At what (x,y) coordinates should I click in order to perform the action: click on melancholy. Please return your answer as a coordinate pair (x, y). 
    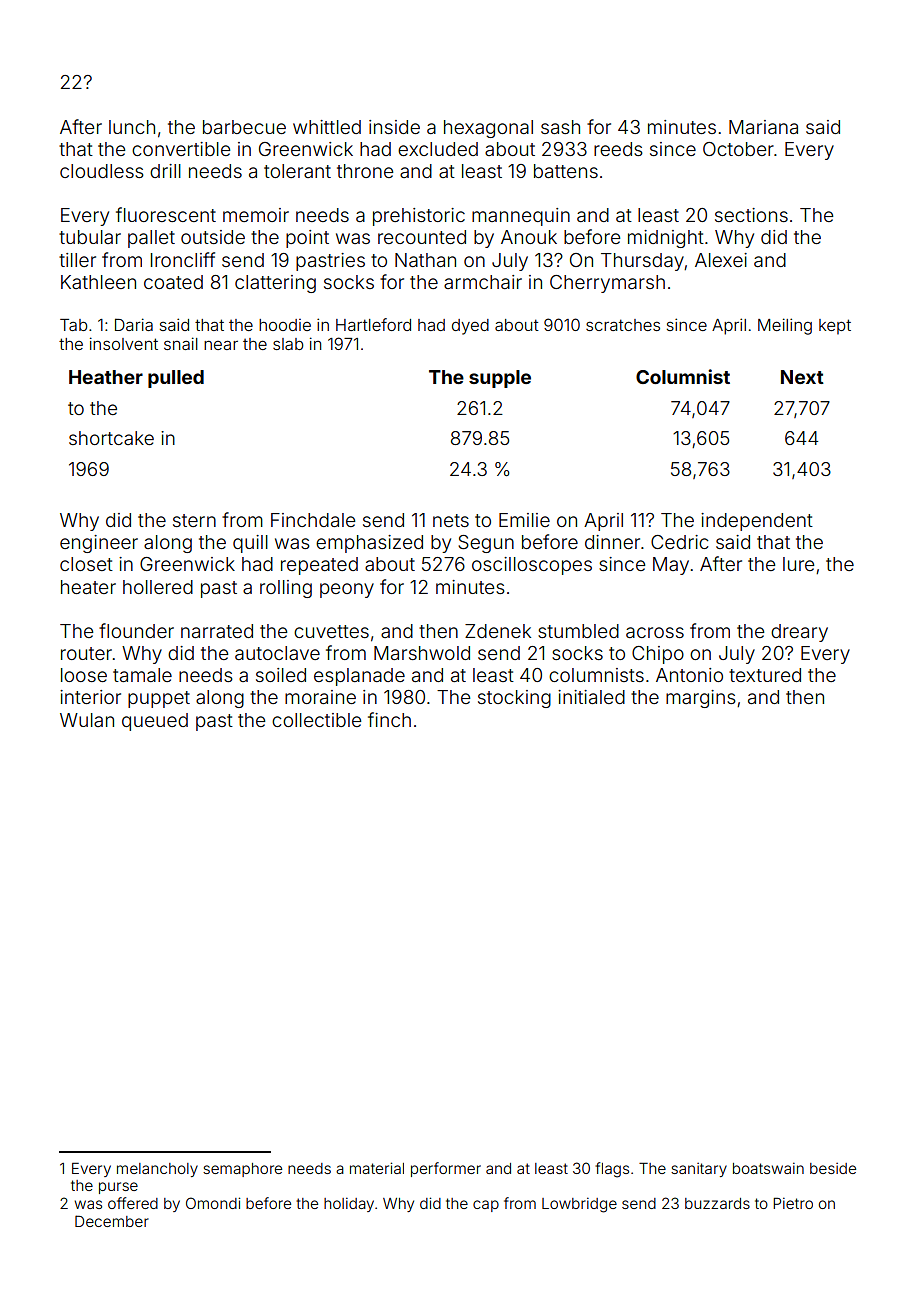
    Looking at the image, I should click on (157, 1170).
